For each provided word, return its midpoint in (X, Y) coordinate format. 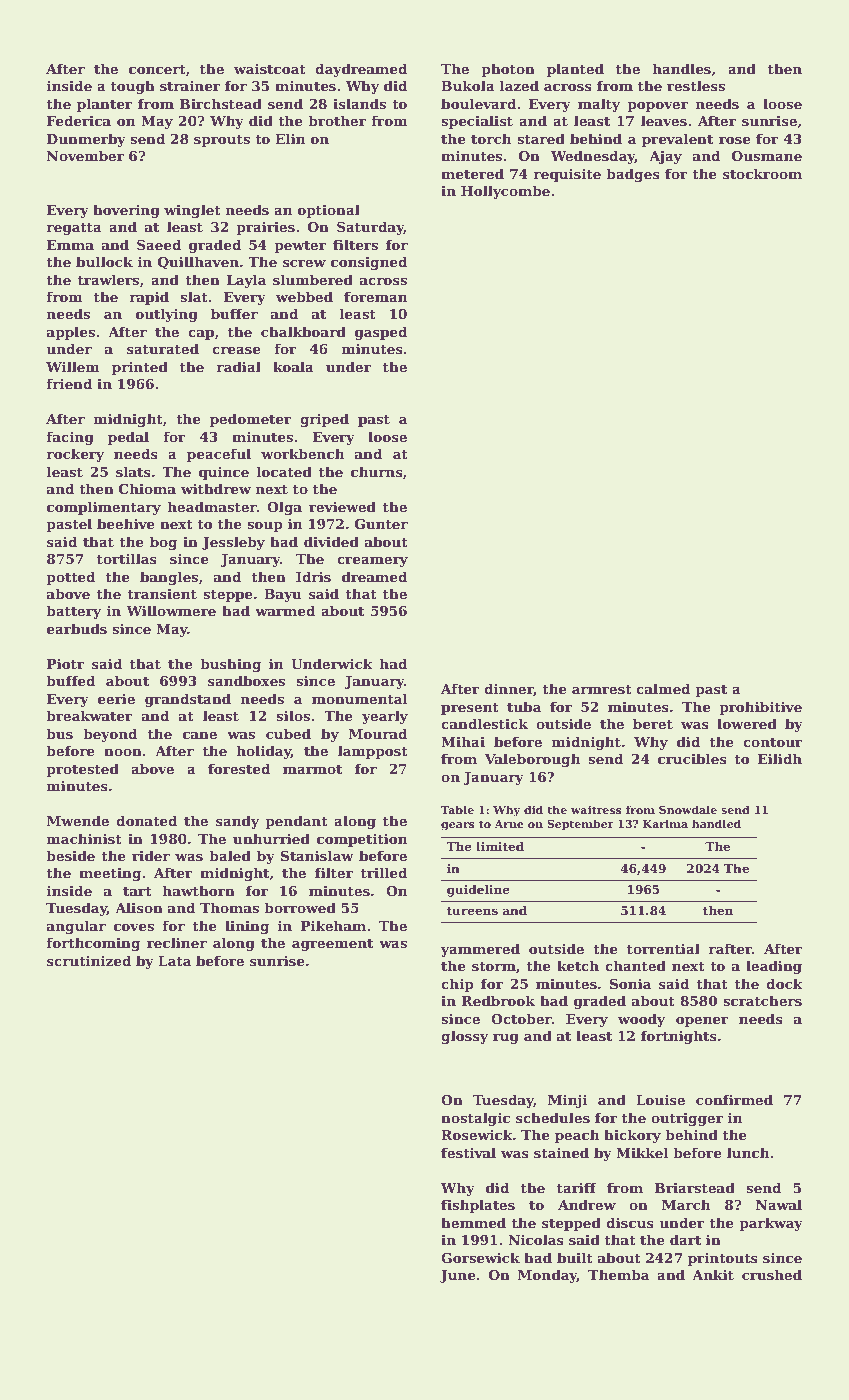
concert (157, 69)
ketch (578, 965)
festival (468, 1152)
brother (337, 120)
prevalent (677, 140)
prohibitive (760, 708)
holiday (264, 752)
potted (70, 578)
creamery (372, 562)
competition (362, 840)
